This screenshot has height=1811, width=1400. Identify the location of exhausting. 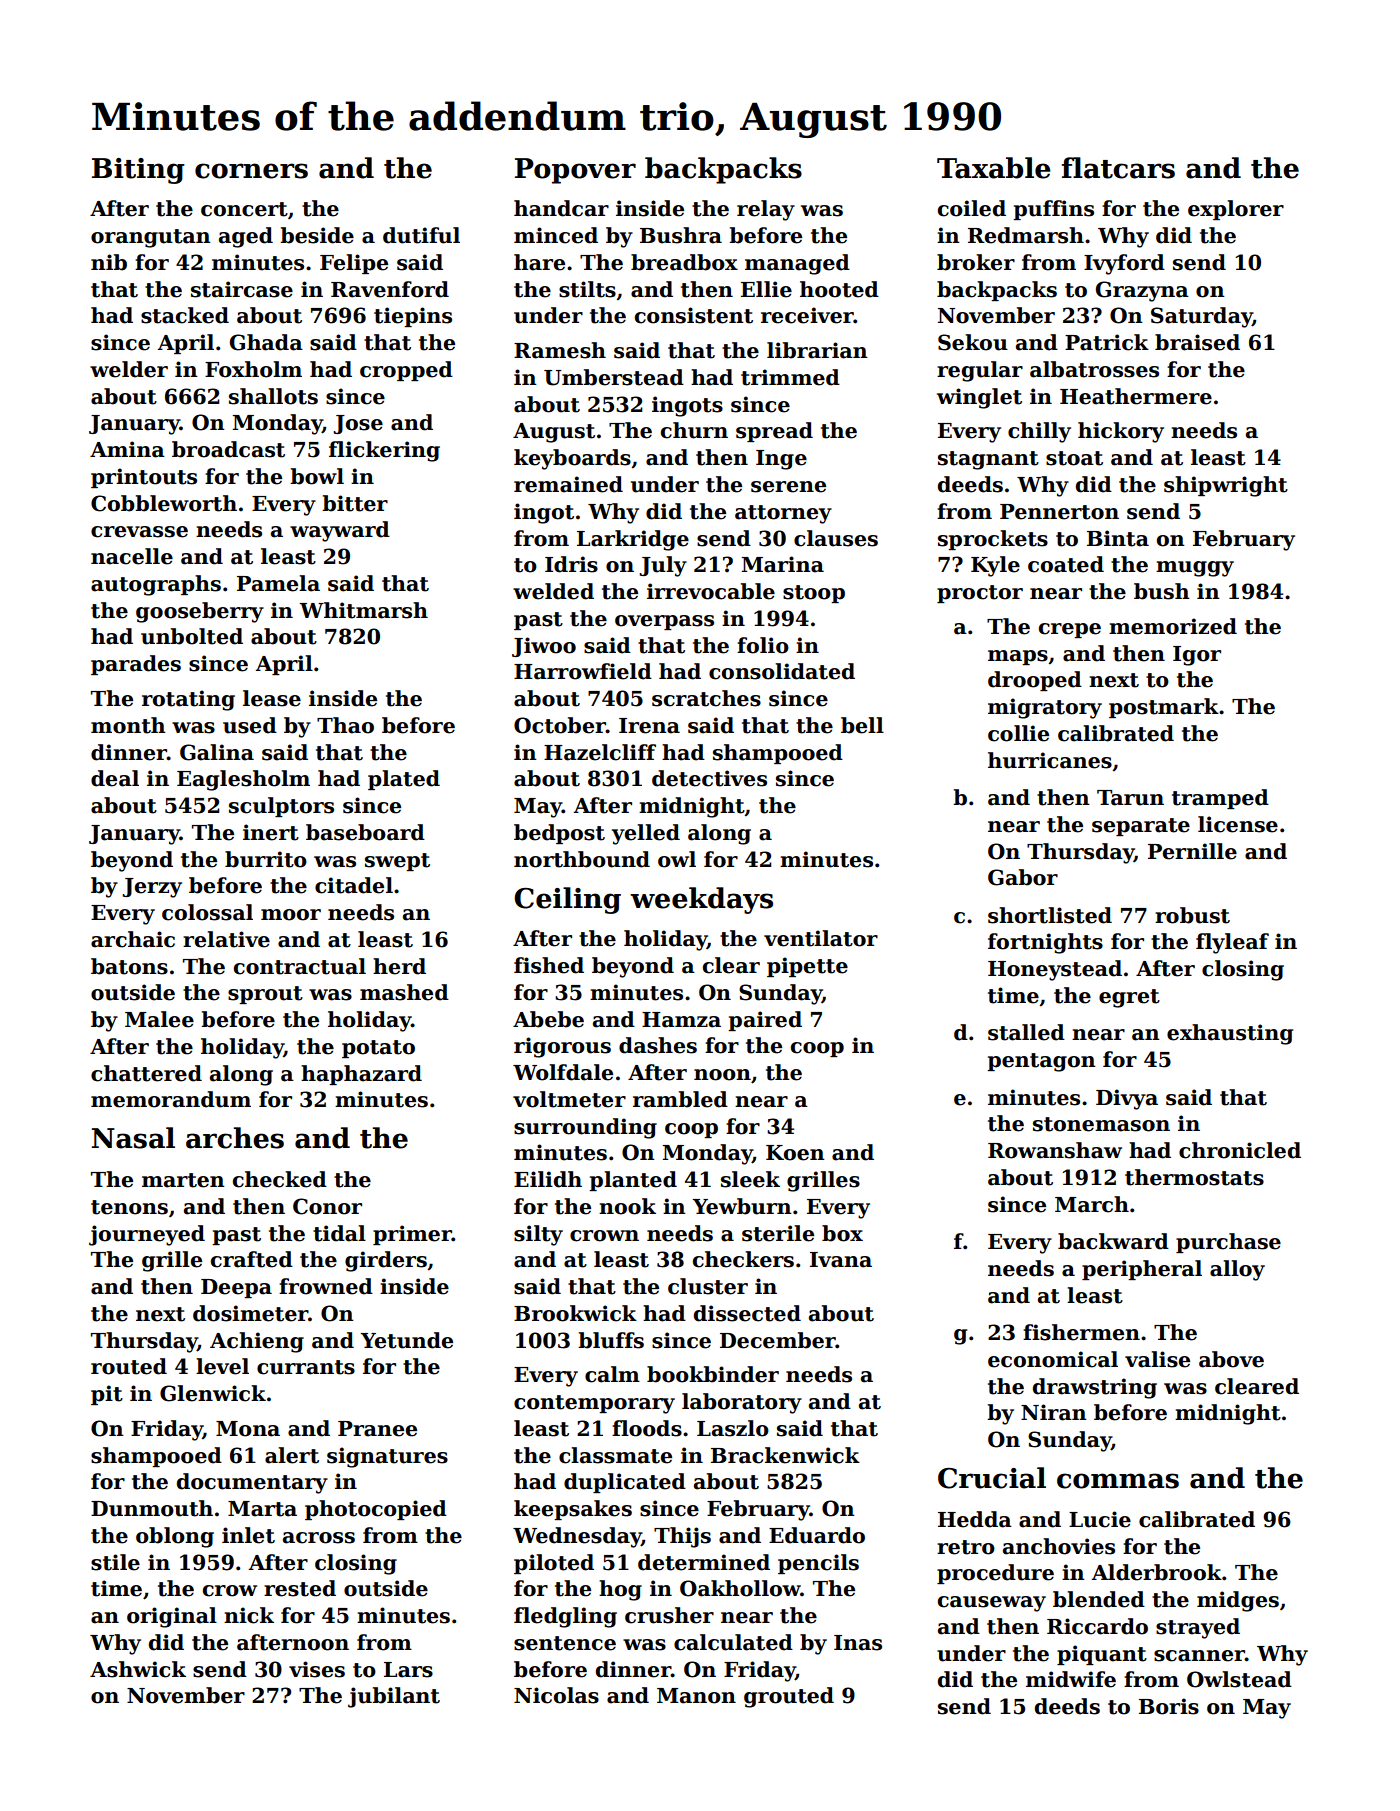
(1230, 1034).
